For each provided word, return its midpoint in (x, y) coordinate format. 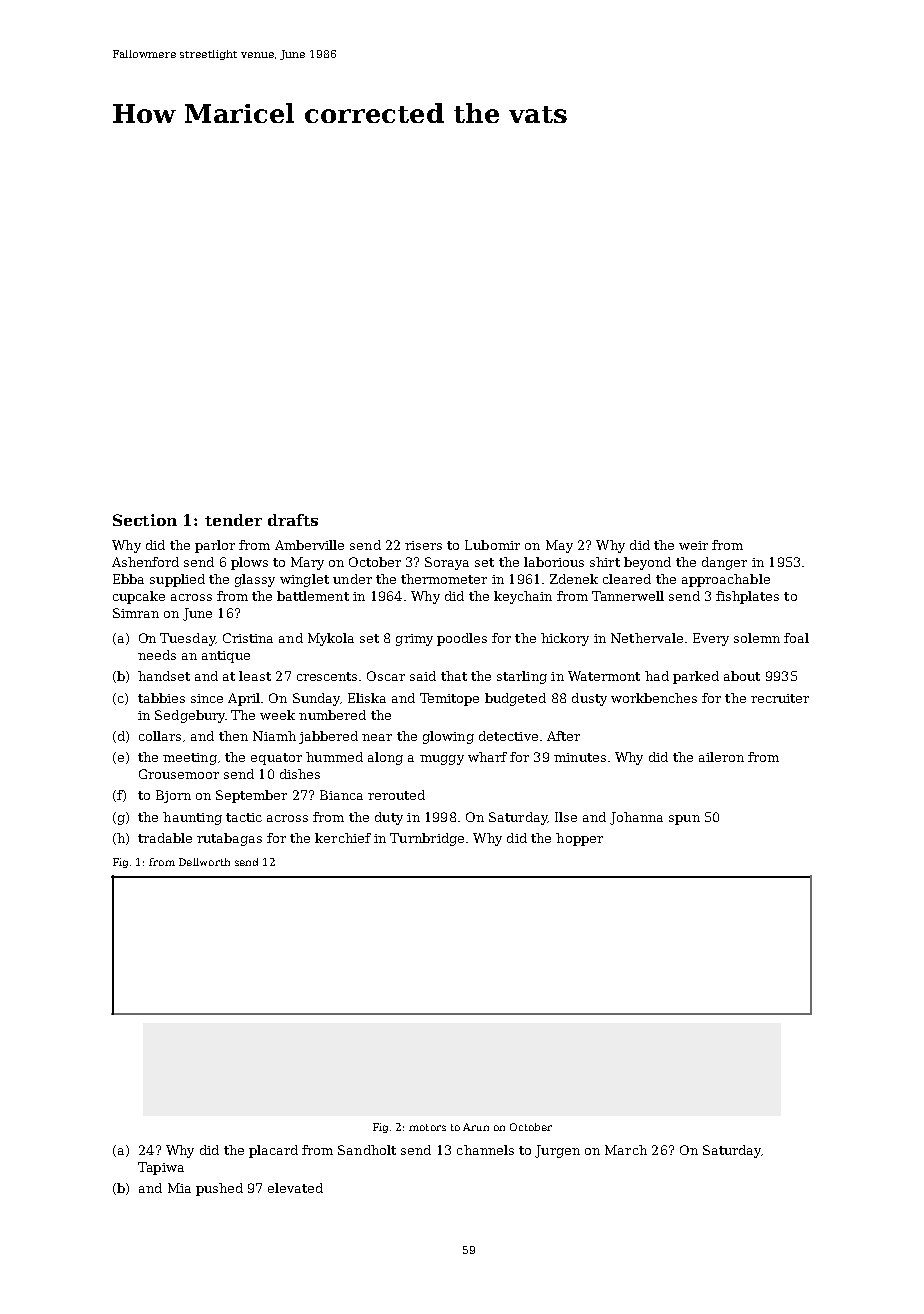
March (626, 1150)
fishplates (747, 597)
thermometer (444, 579)
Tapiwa (161, 1168)
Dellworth (204, 862)
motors (427, 1127)
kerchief (343, 838)
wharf (487, 757)
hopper (579, 839)
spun (684, 820)
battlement (313, 596)
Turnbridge (427, 839)
